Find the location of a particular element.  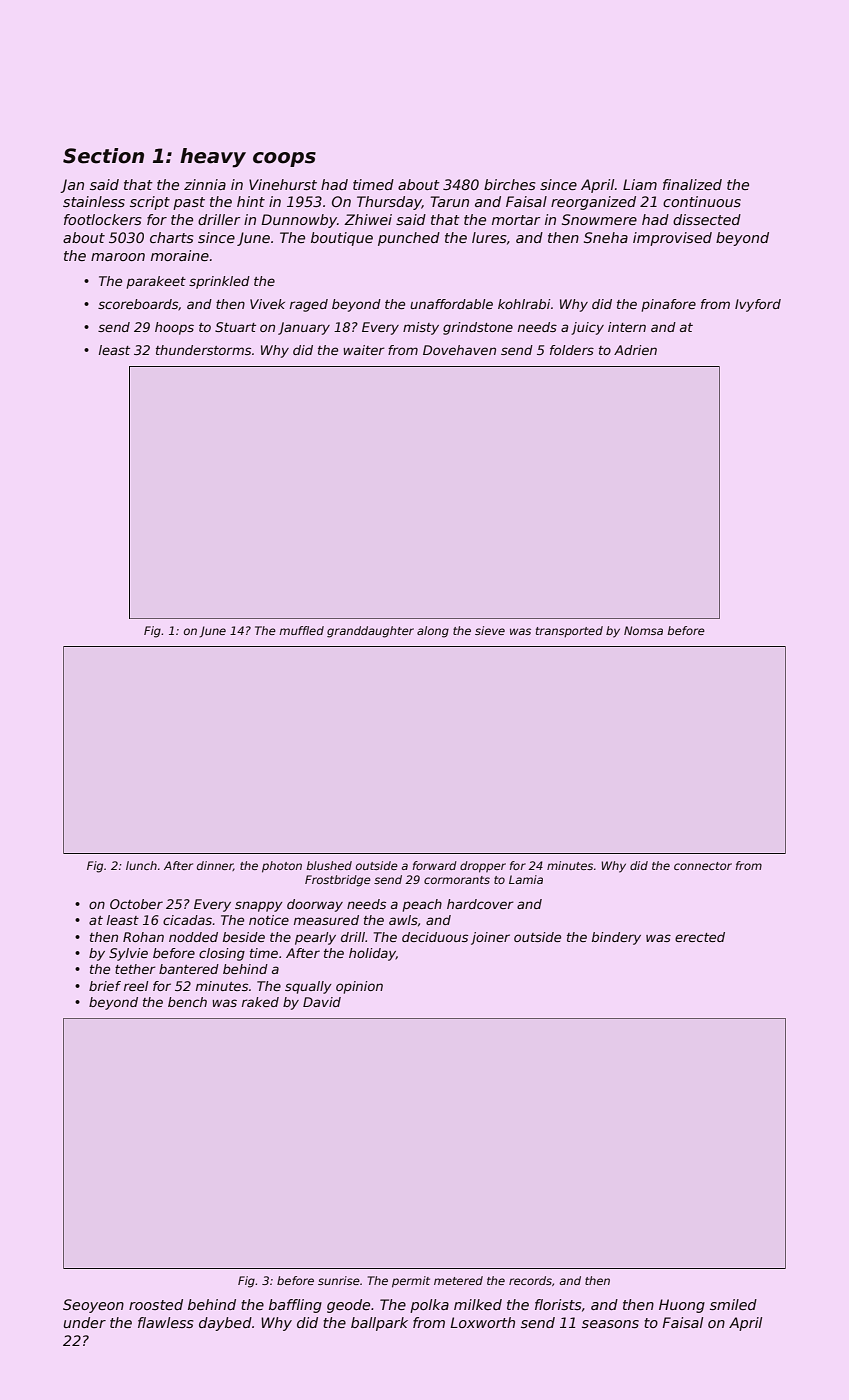

opinion is located at coordinates (359, 987).
